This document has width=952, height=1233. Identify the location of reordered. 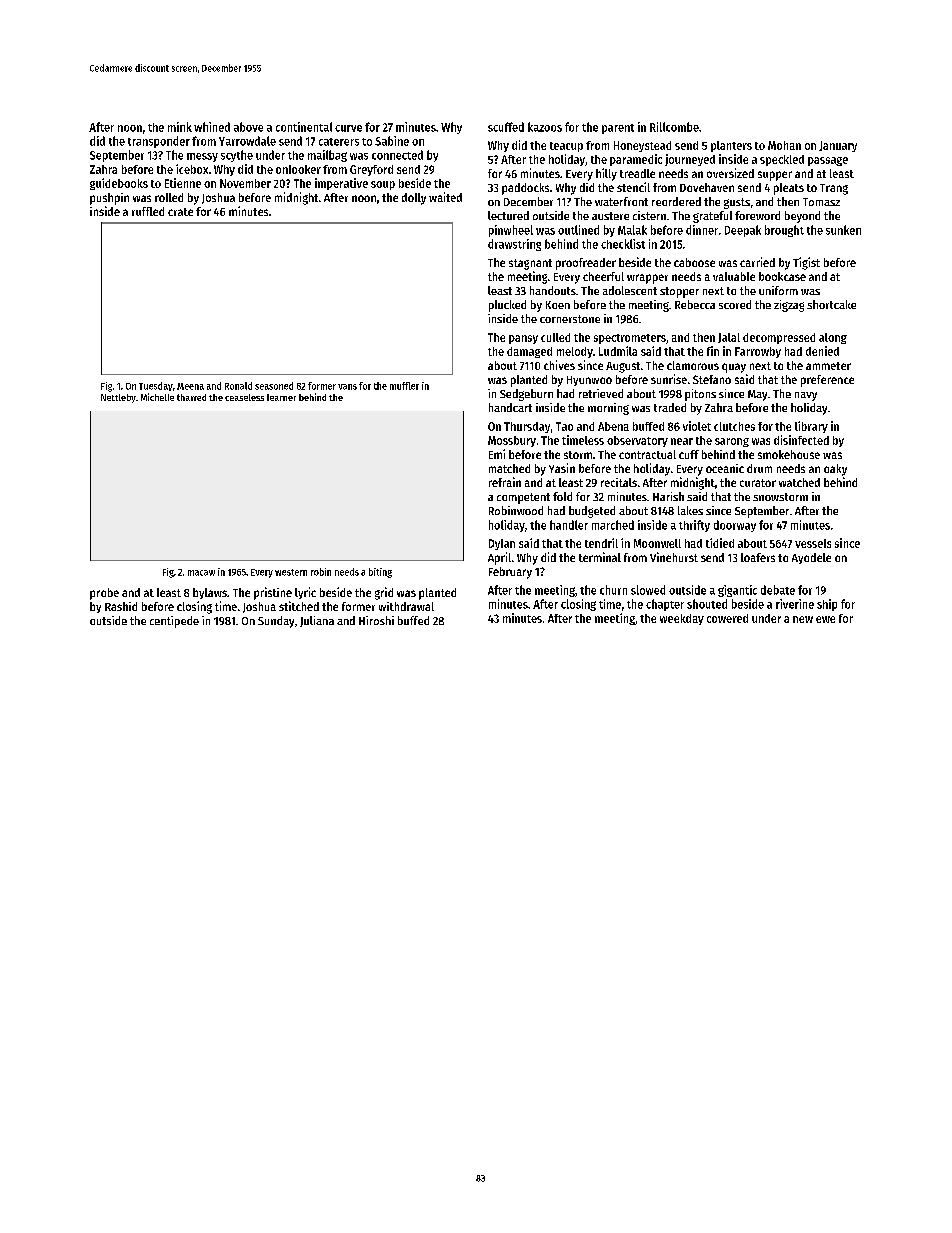
(676, 201).
